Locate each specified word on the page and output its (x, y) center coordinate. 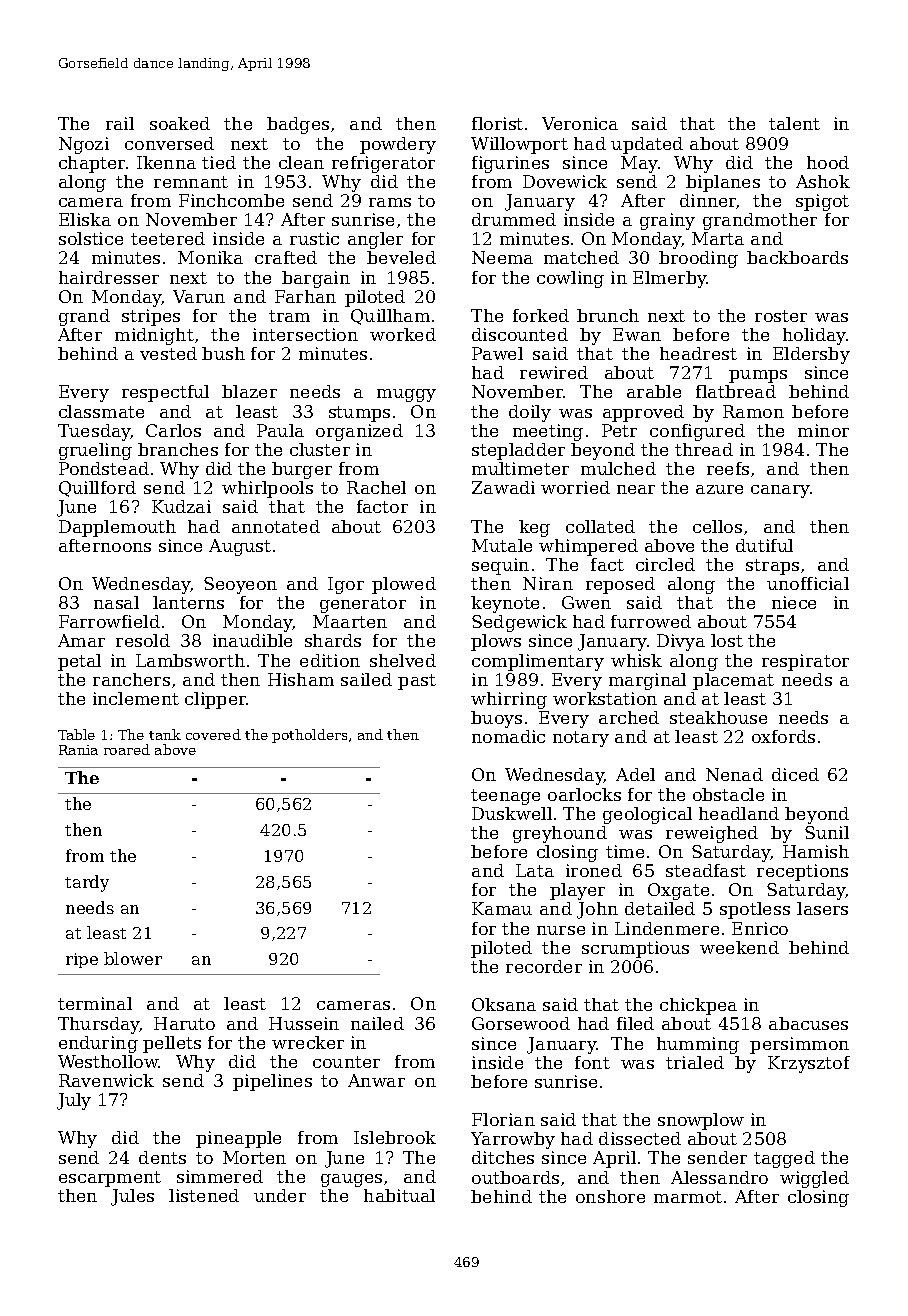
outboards (515, 1177)
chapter (92, 164)
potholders (309, 736)
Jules (132, 1197)
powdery (398, 145)
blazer (249, 391)
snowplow (701, 1121)
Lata (535, 870)
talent (794, 123)
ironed (594, 870)
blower (133, 958)
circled (665, 564)
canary (780, 491)
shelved (403, 660)
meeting (548, 432)
